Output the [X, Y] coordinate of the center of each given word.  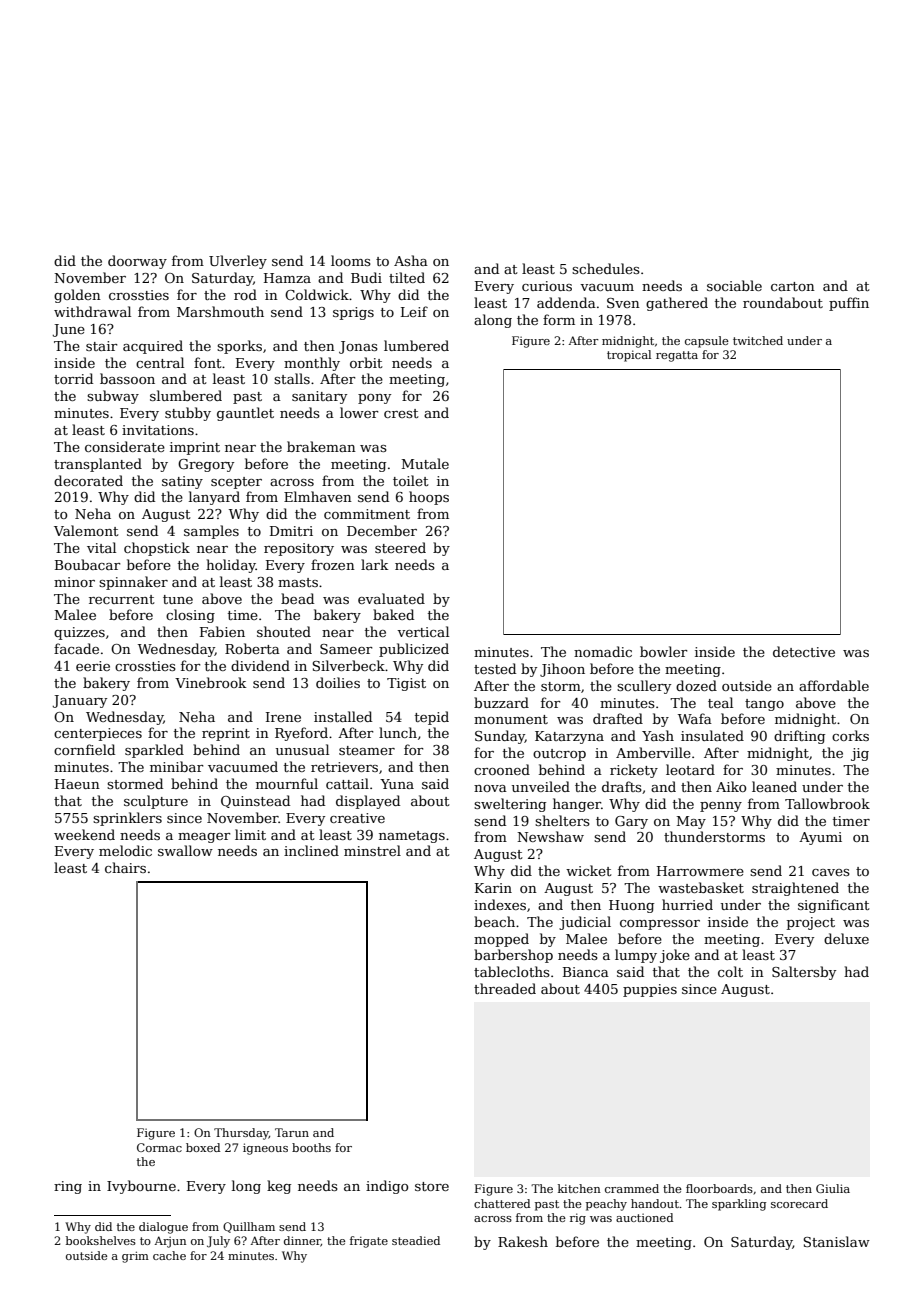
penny [721, 807]
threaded [505, 988]
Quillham [249, 1227]
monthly [312, 364]
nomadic [603, 651]
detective [804, 651]
